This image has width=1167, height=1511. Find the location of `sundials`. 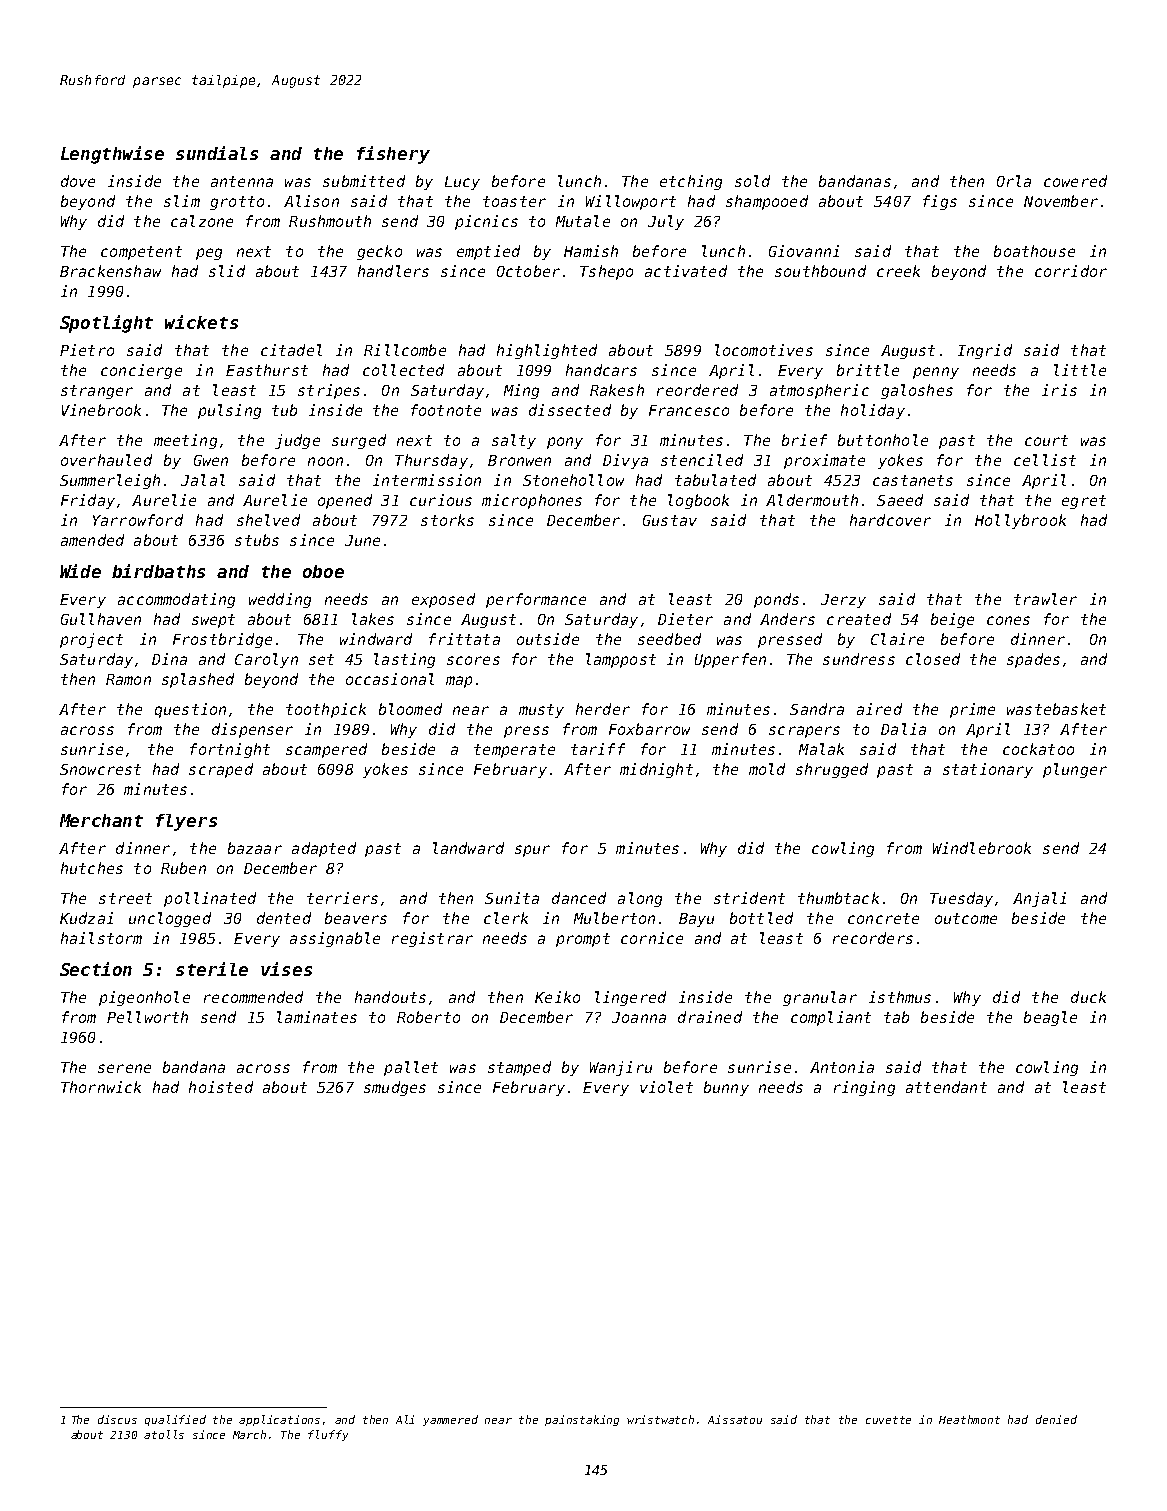

sundials is located at coordinates (217, 153).
